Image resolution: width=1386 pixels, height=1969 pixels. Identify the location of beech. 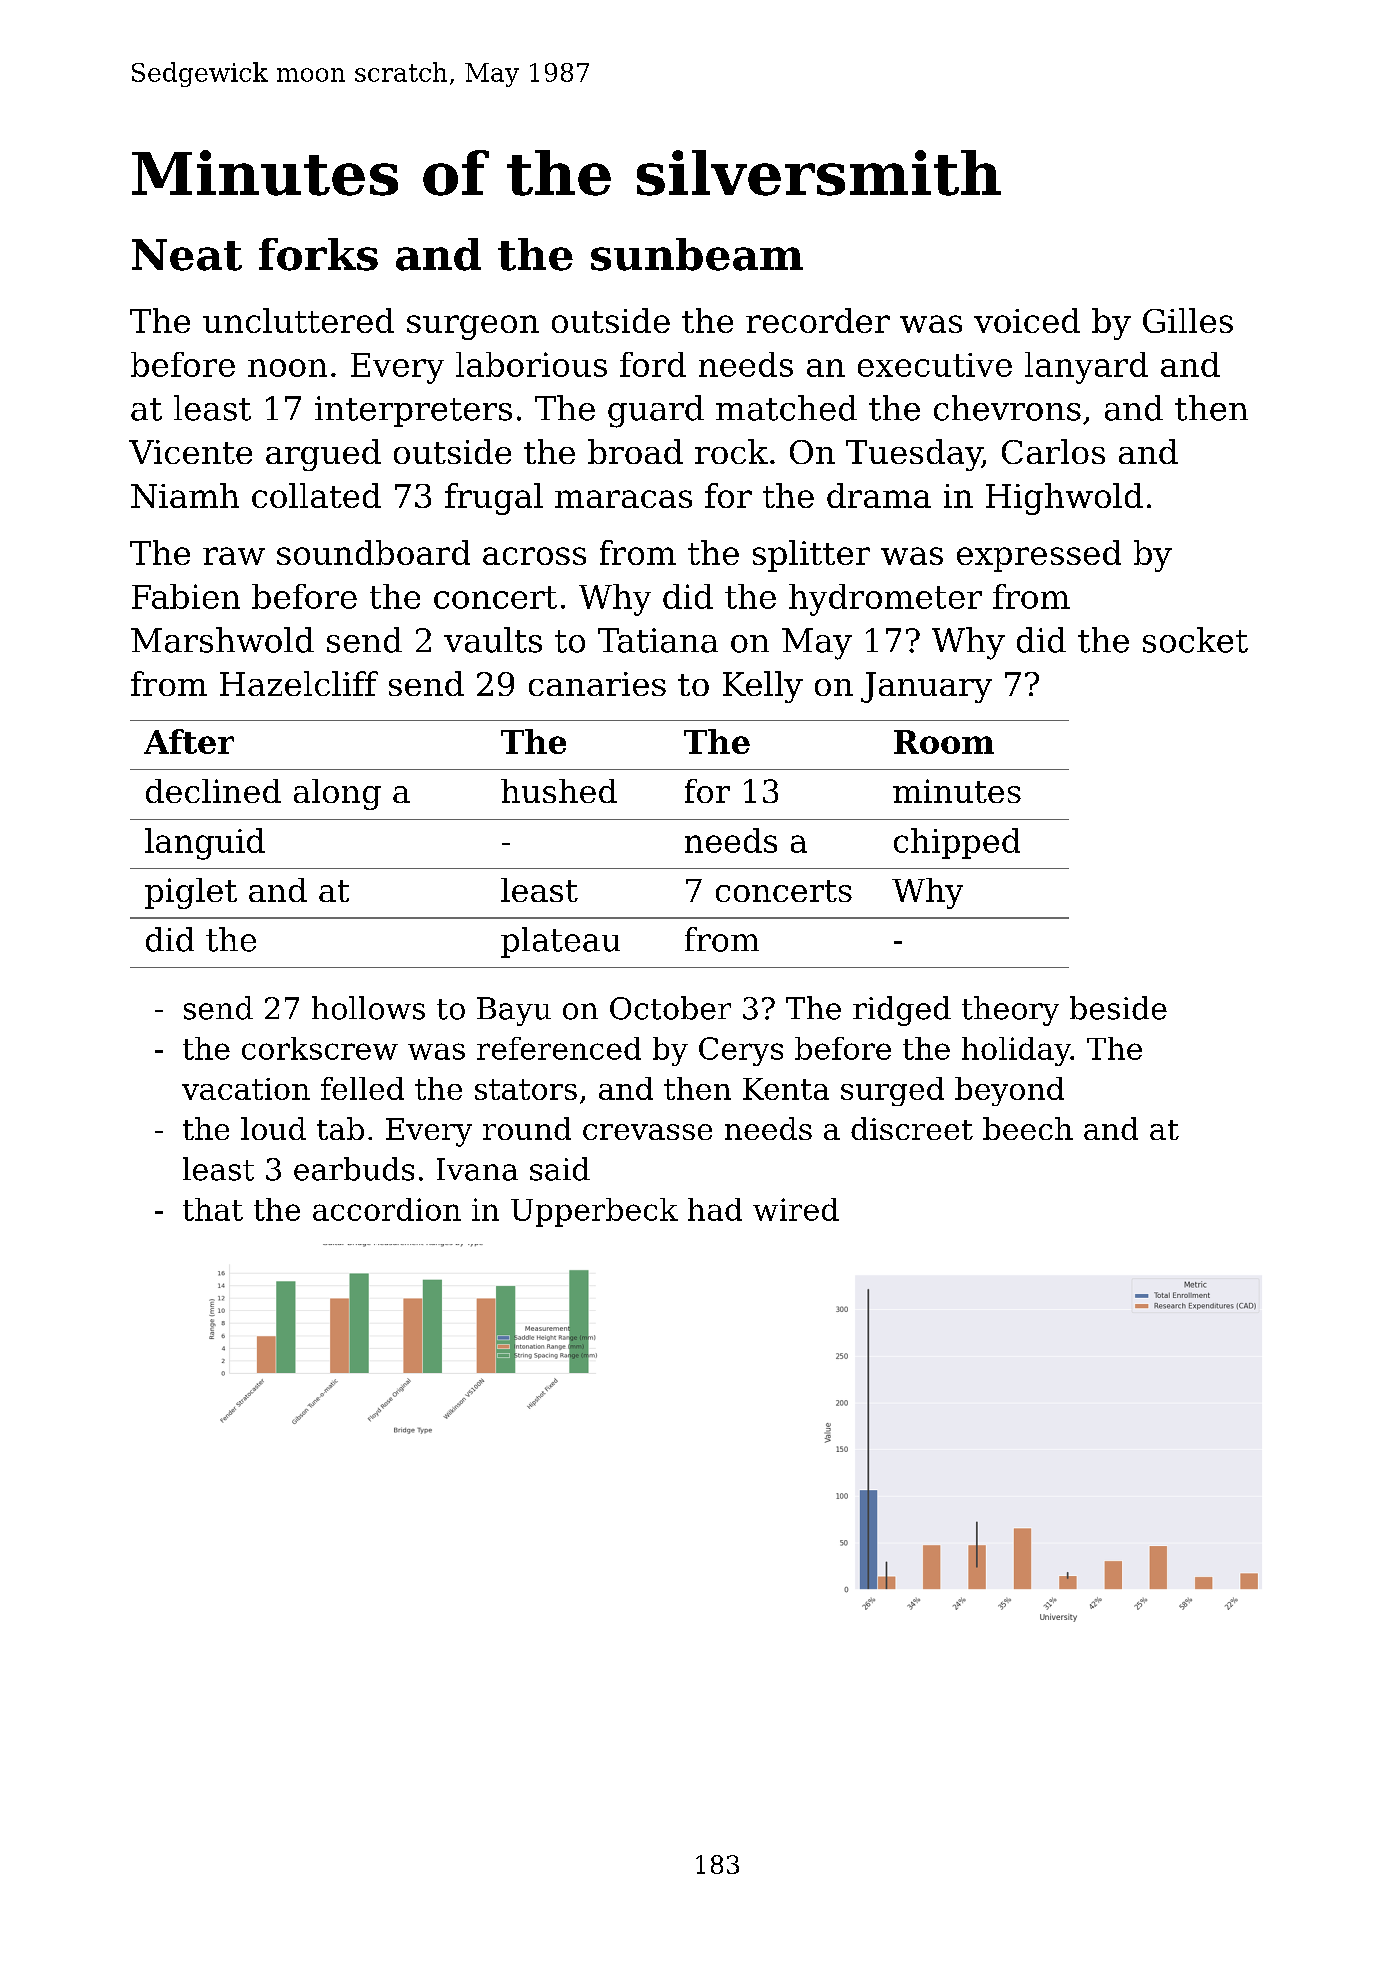
(1028, 1128).
